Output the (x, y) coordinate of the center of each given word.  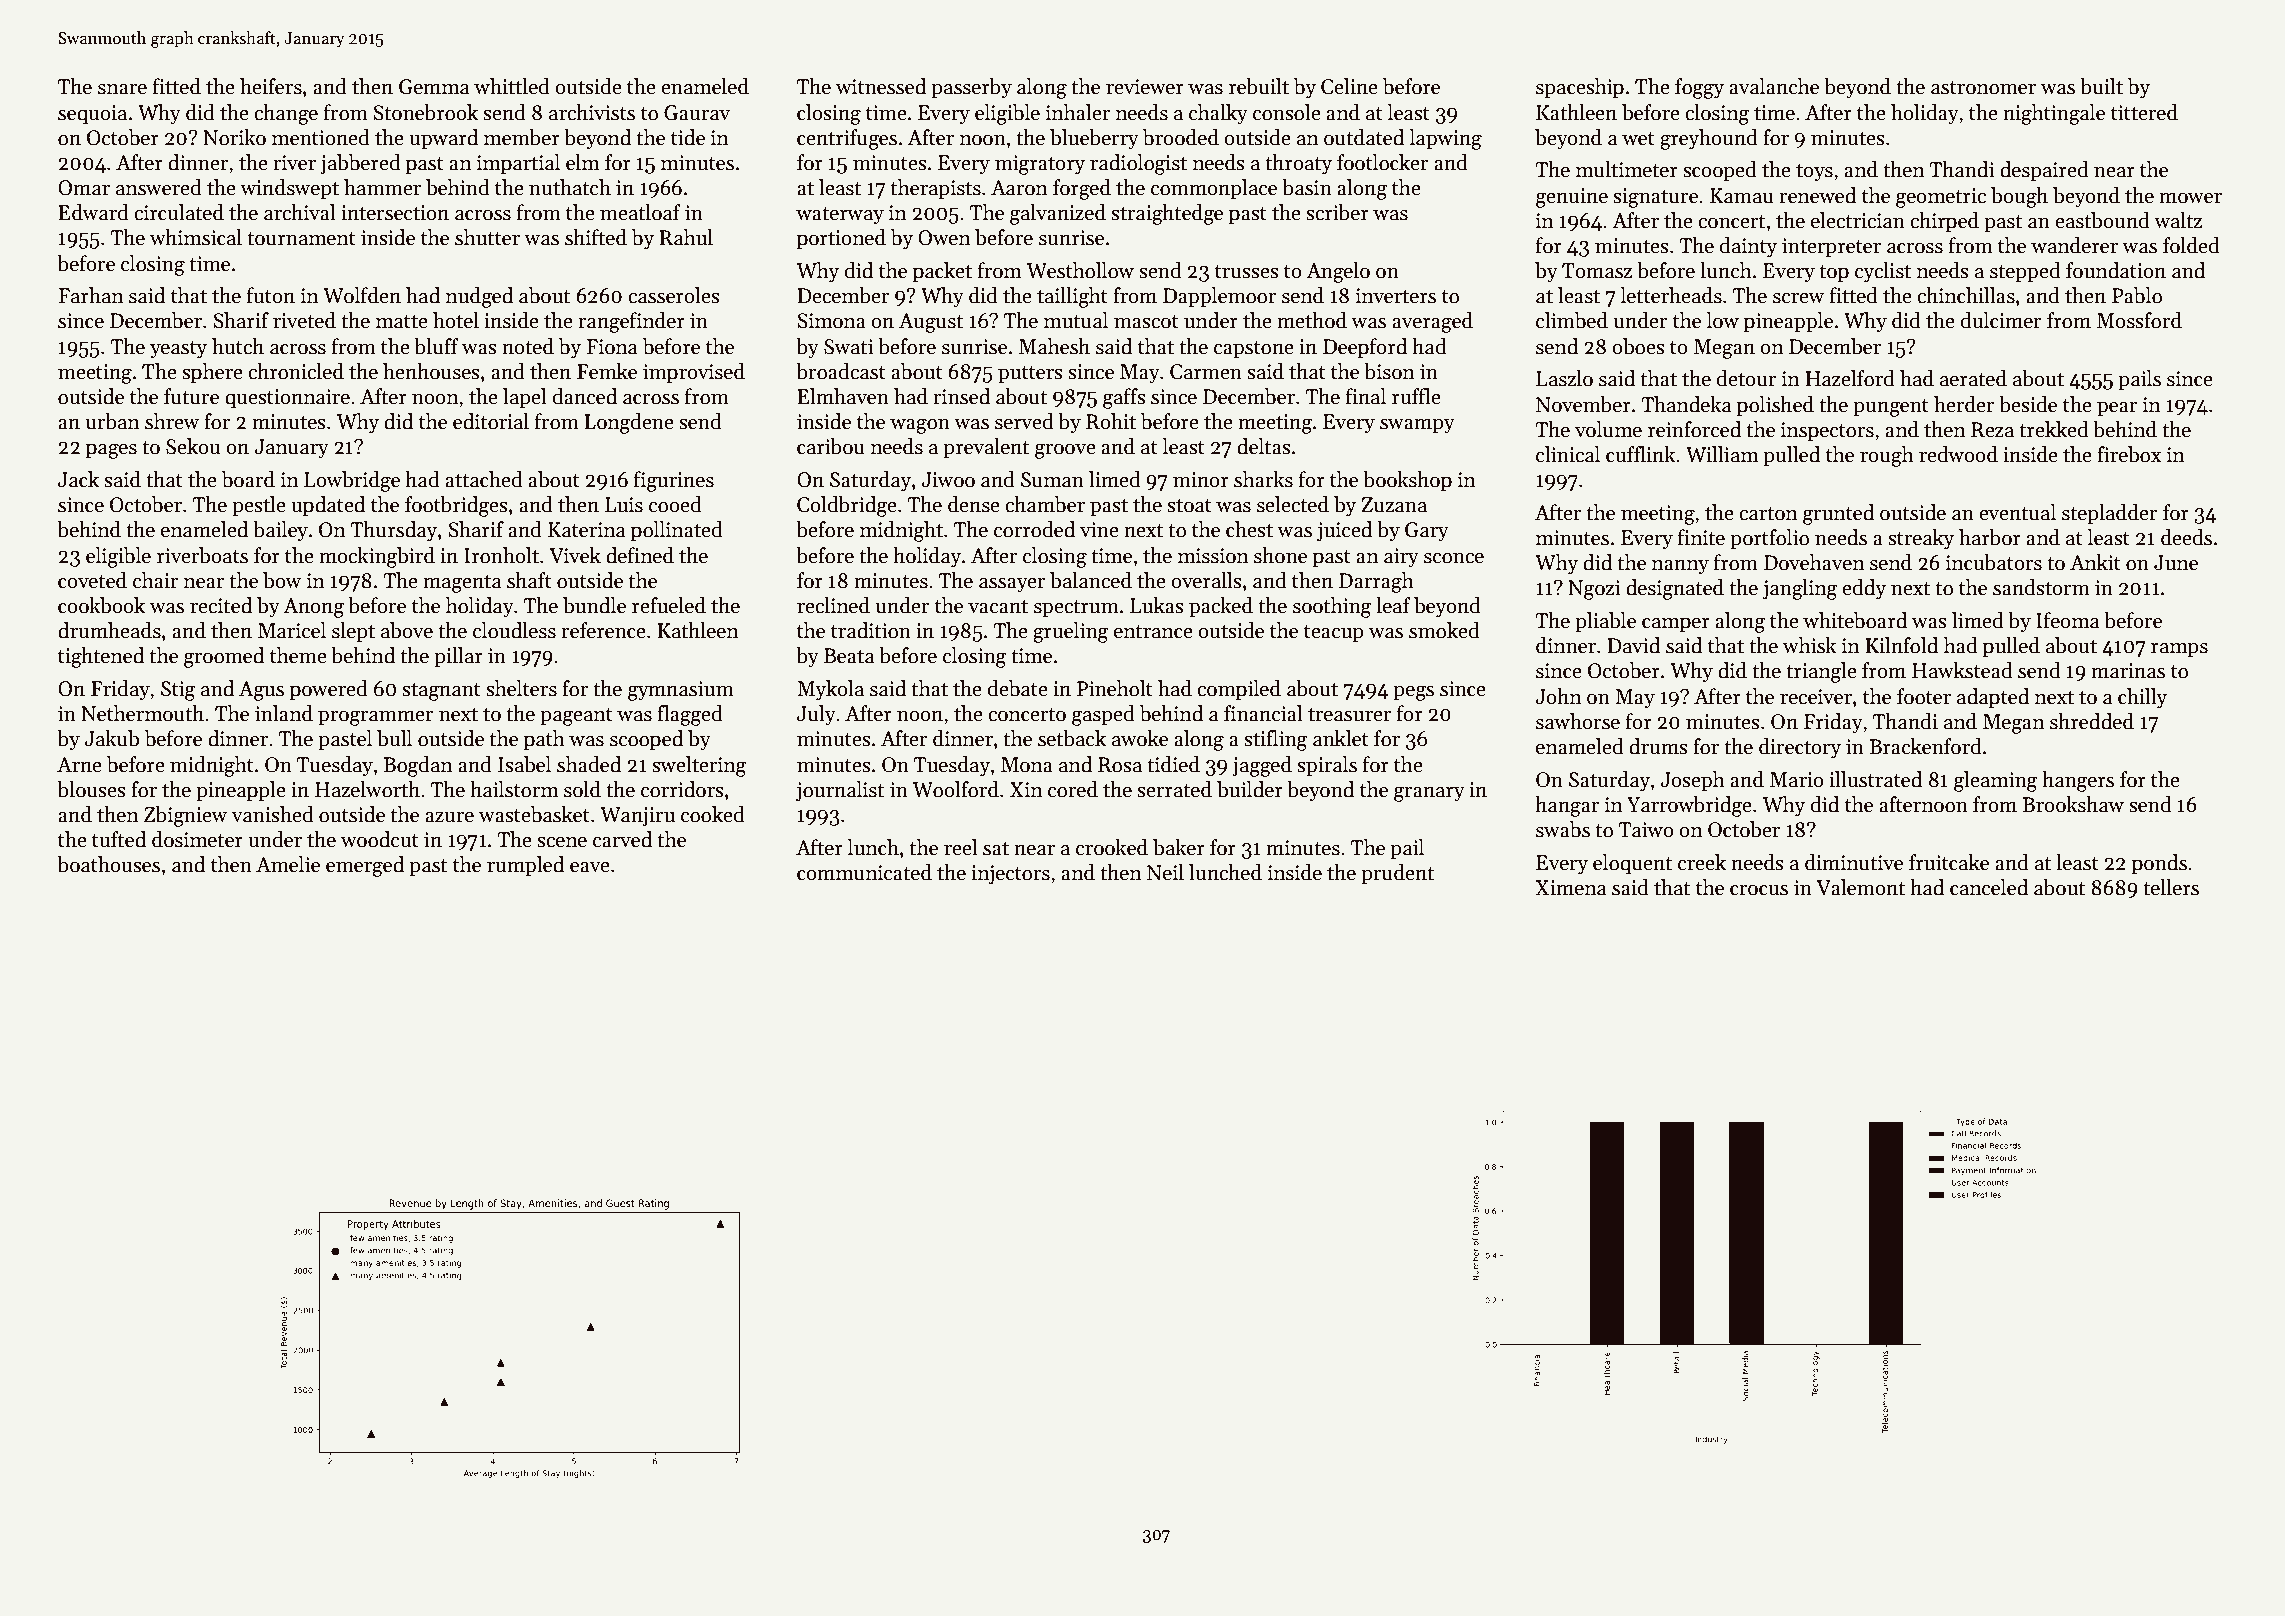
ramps (2179, 650)
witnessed (881, 86)
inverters (1396, 296)
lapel (525, 398)
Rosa (1120, 765)
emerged (365, 866)
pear (2117, 409)
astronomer (1983, 88)
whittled (512, 86)
